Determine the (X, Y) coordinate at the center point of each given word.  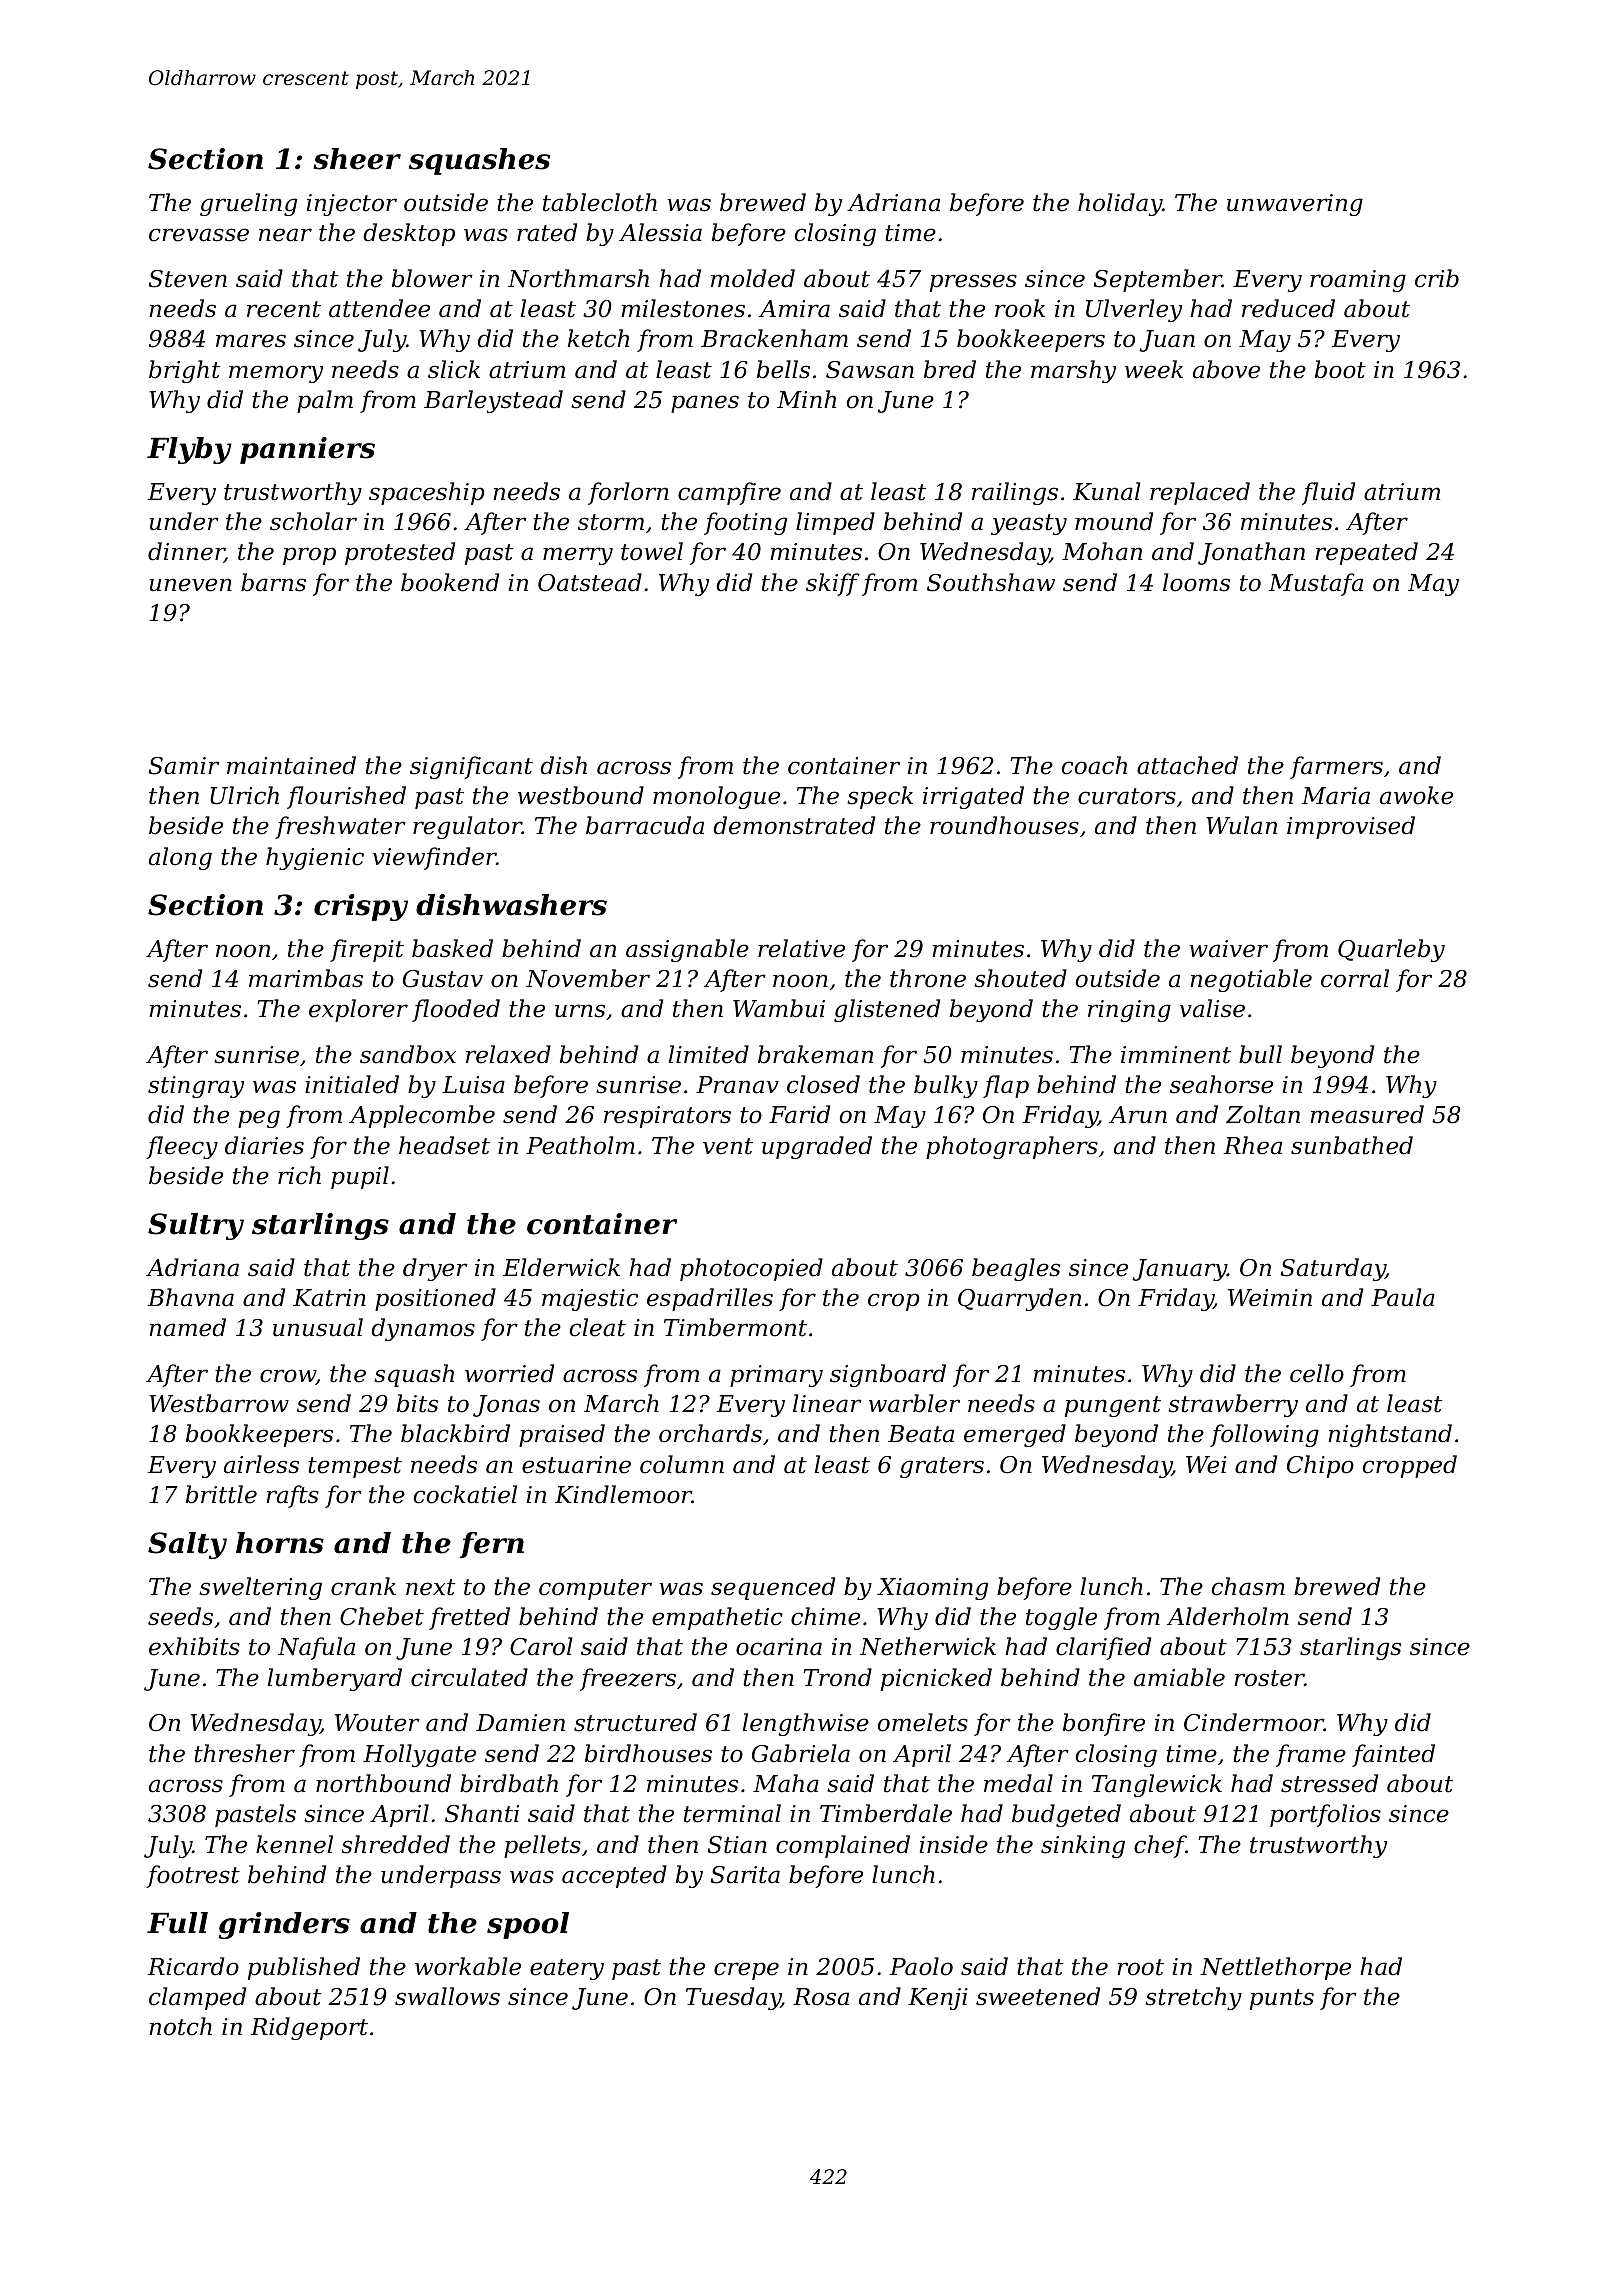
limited (709, 1054)
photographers (1012, 1147)
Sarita (745, 1875)
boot (1340, 369)
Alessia (660, 232)
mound (1114, 521)
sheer (357, 159)
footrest (193, 1876)
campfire (729, 493)
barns (273, 582)
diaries (264, 1145)
